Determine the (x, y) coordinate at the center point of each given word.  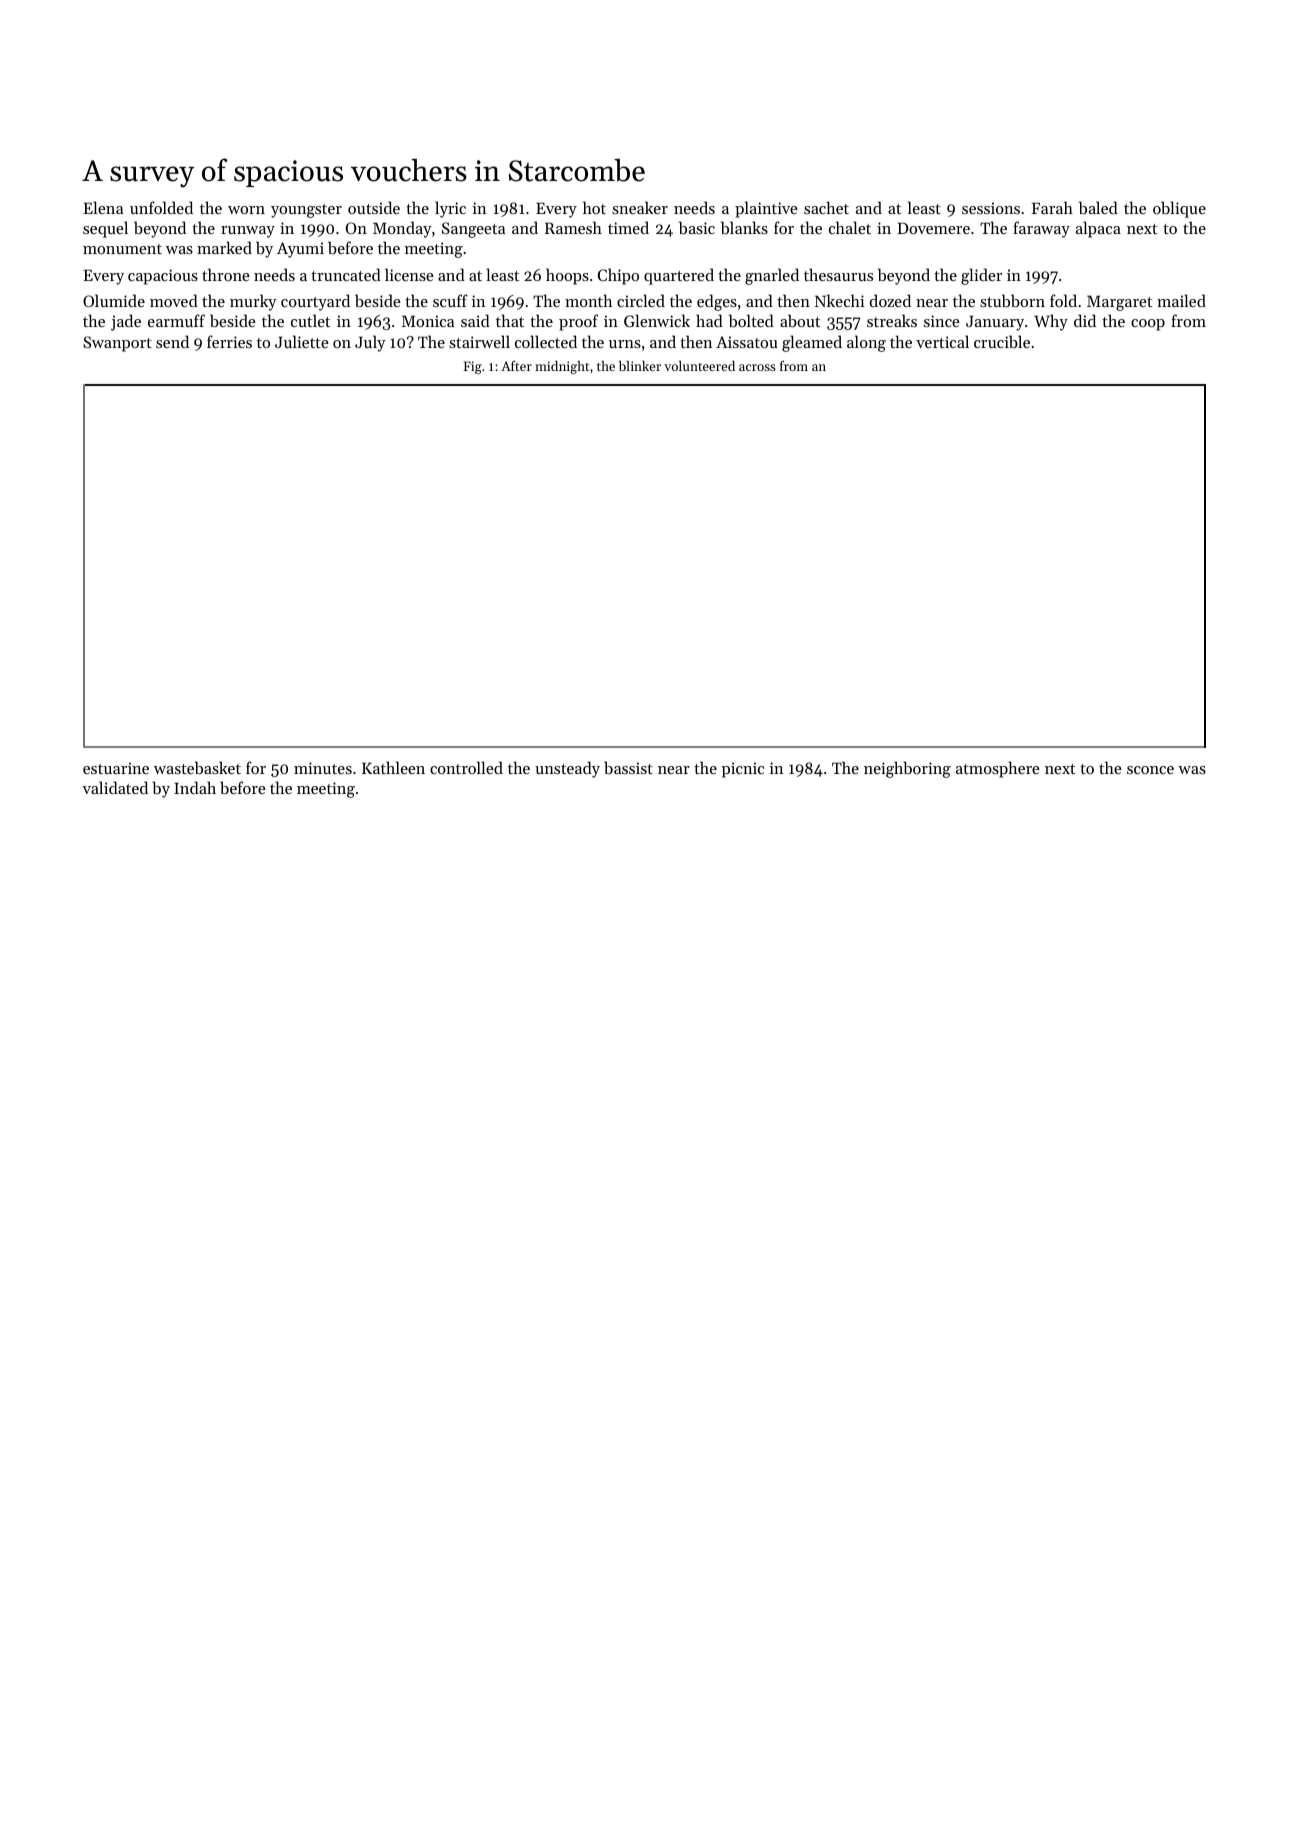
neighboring (907, 769)
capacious (163, 277)
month (588, 300)
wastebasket (197, 767)
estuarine (116, 768)
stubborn (1012, 300)
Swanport (117, 344)
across (757, 367)
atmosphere (998, 769)
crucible (1002, 341)
